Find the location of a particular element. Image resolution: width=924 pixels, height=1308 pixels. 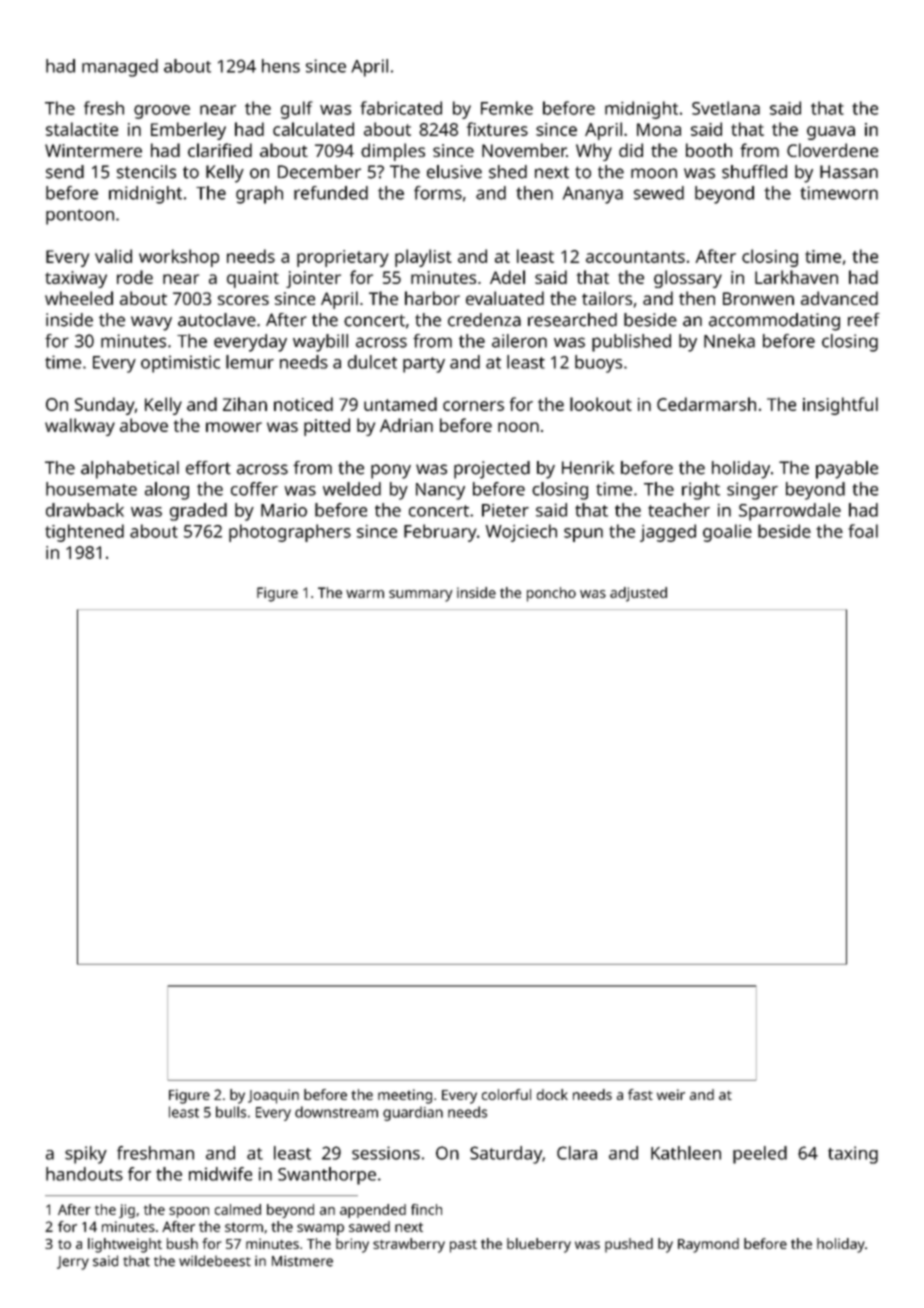

Bronwen is located at coordinates (758, 298).
